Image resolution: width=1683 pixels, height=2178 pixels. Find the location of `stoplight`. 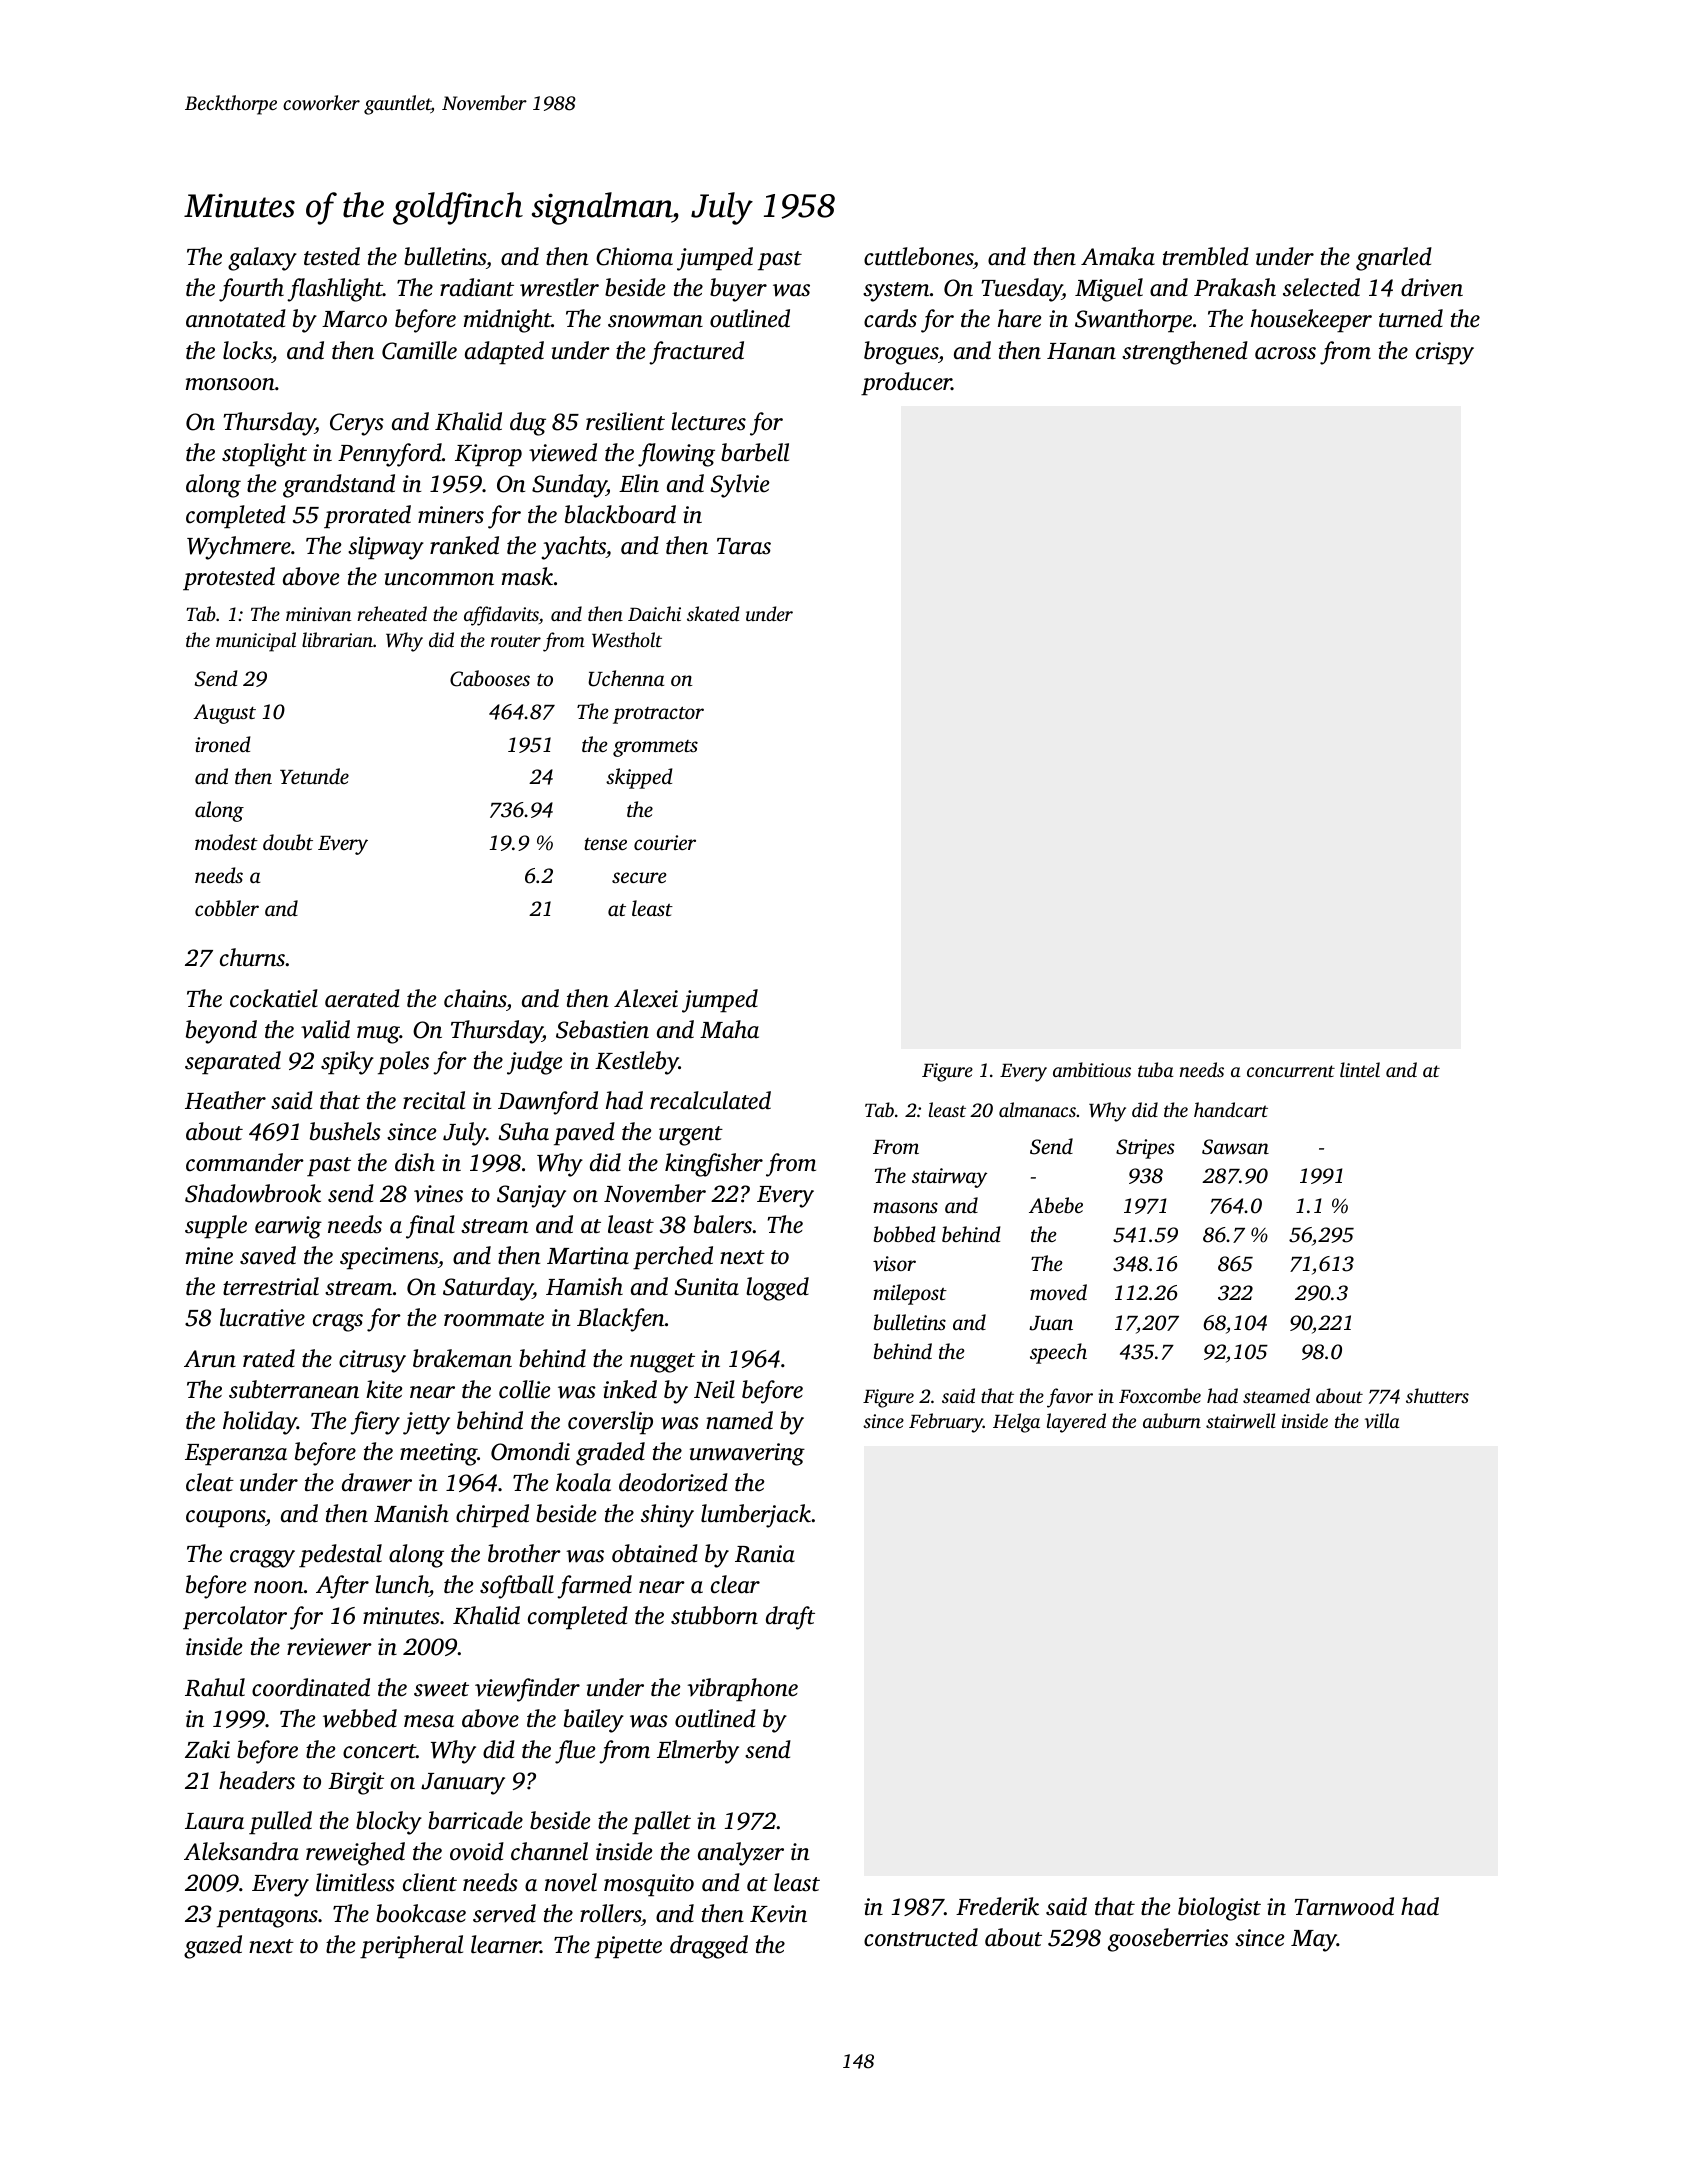

stoplight is located at coordinates (264, 455).
